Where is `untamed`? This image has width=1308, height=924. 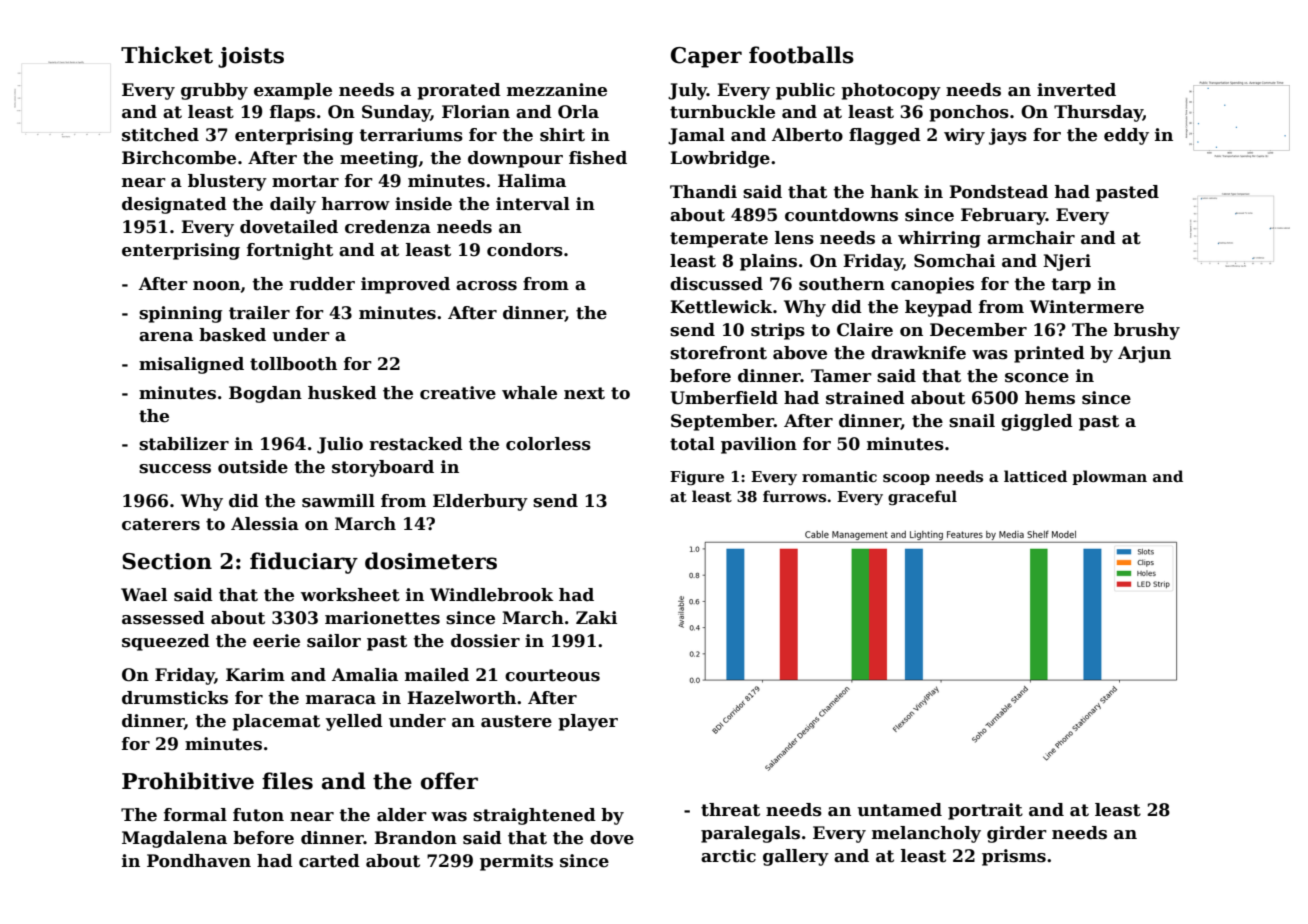 untamed is located at coordinates (899, 810).
